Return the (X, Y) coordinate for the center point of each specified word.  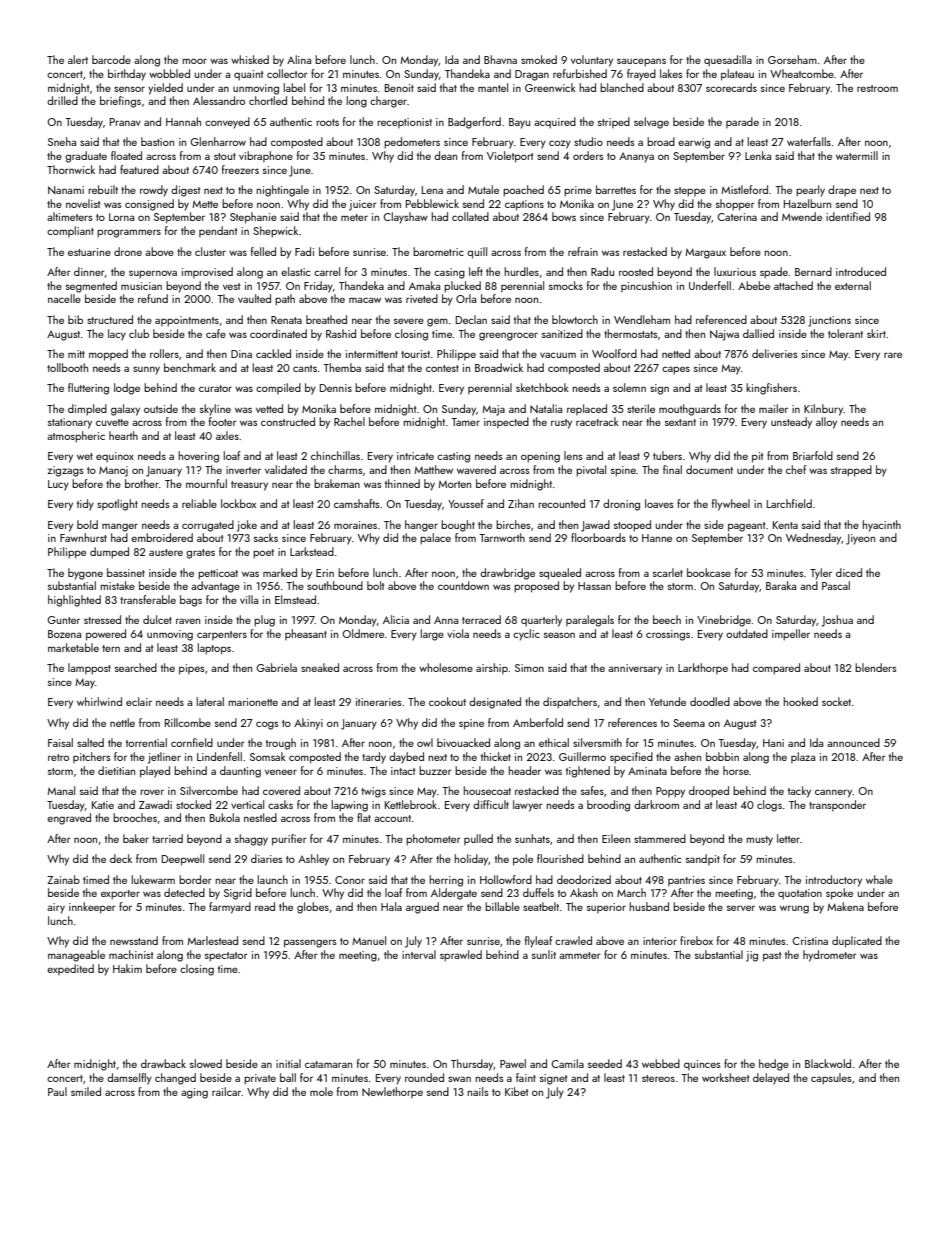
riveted (422, 298)
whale (879, 879)
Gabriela (276, 667)
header (524, 770)
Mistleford (744, 189)
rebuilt (103, 189)
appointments (187, 321)
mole (321, 1091)
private (260, 1079)
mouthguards (690, 410)
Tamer (465, 422)
